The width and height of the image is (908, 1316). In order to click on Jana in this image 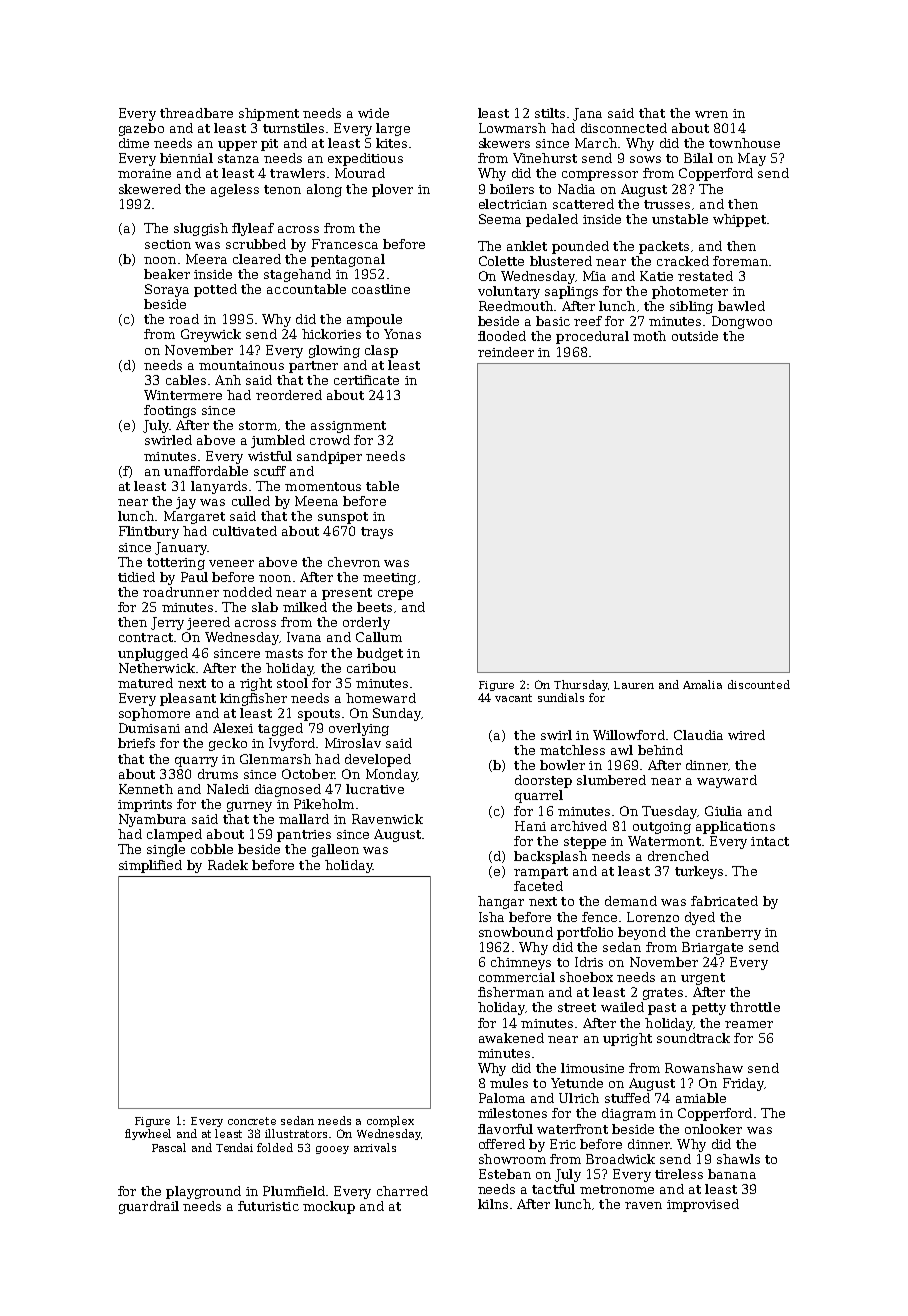, I will do `click(587, 114)`.
